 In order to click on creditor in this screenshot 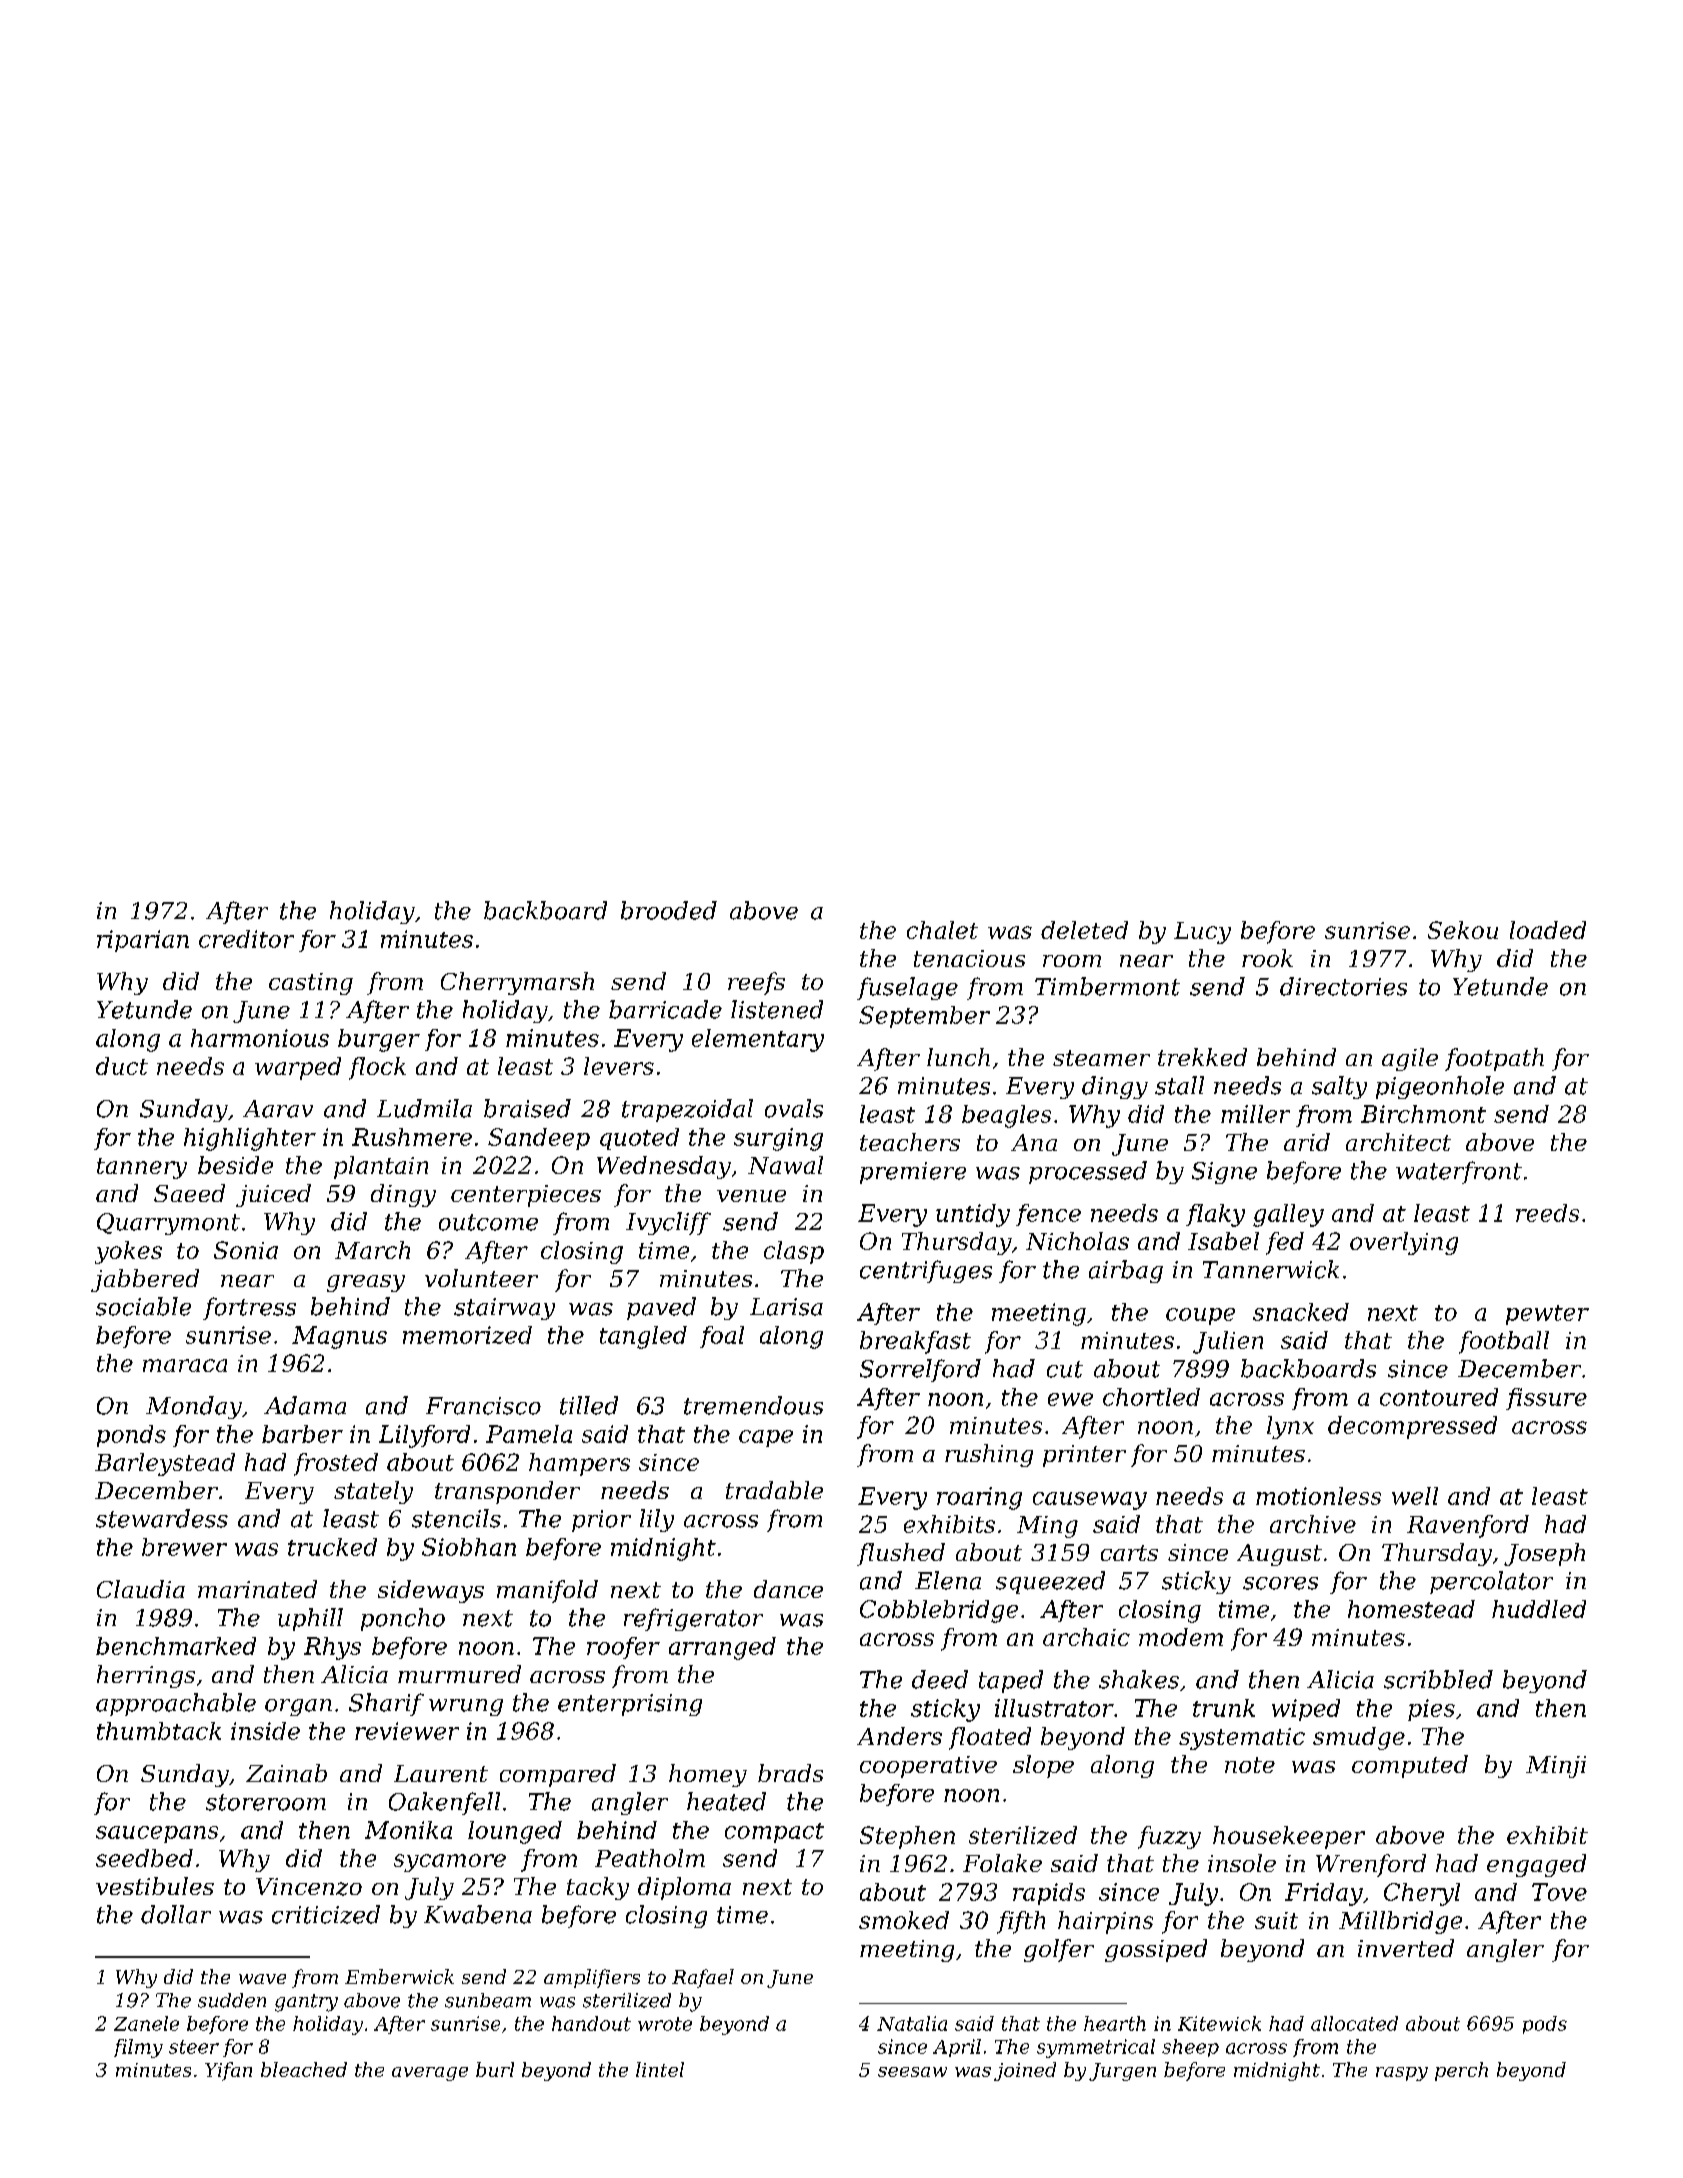, I will do `click(246, 939)`.
